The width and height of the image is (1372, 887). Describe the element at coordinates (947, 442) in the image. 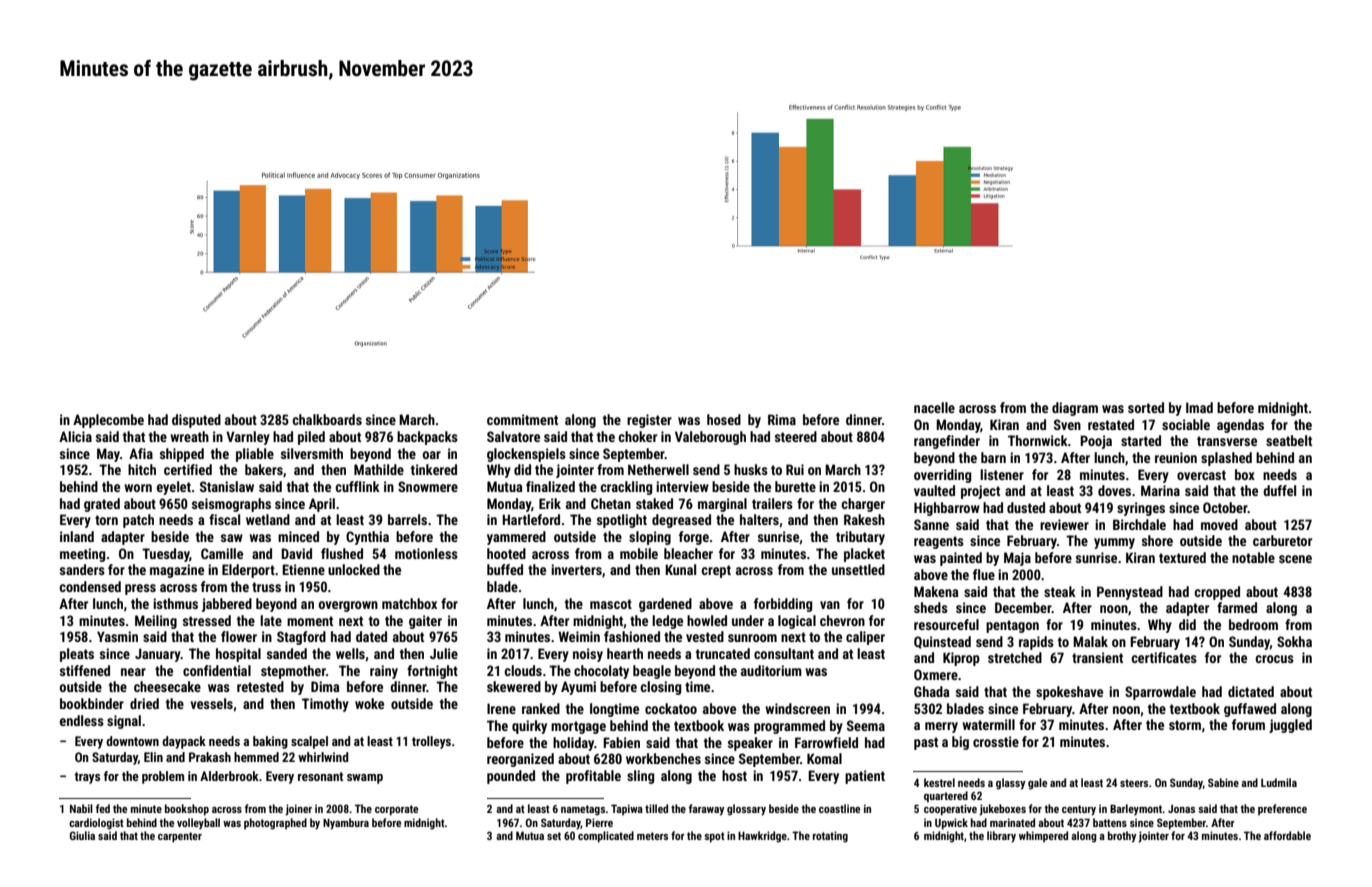

I see `rangefinder` at that location.
